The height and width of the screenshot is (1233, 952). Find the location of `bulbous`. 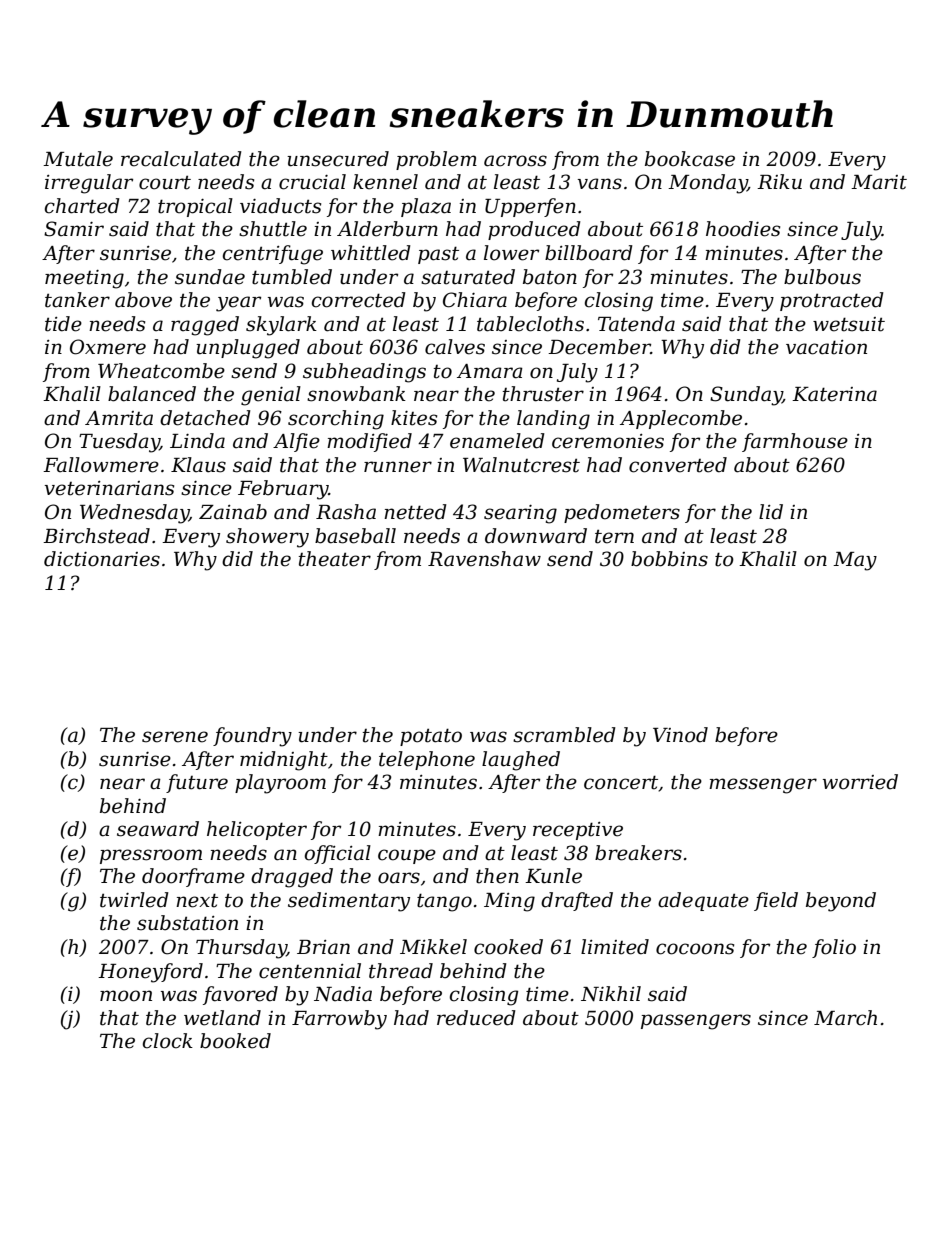

bulbous is located at coordinates (822, 277).
